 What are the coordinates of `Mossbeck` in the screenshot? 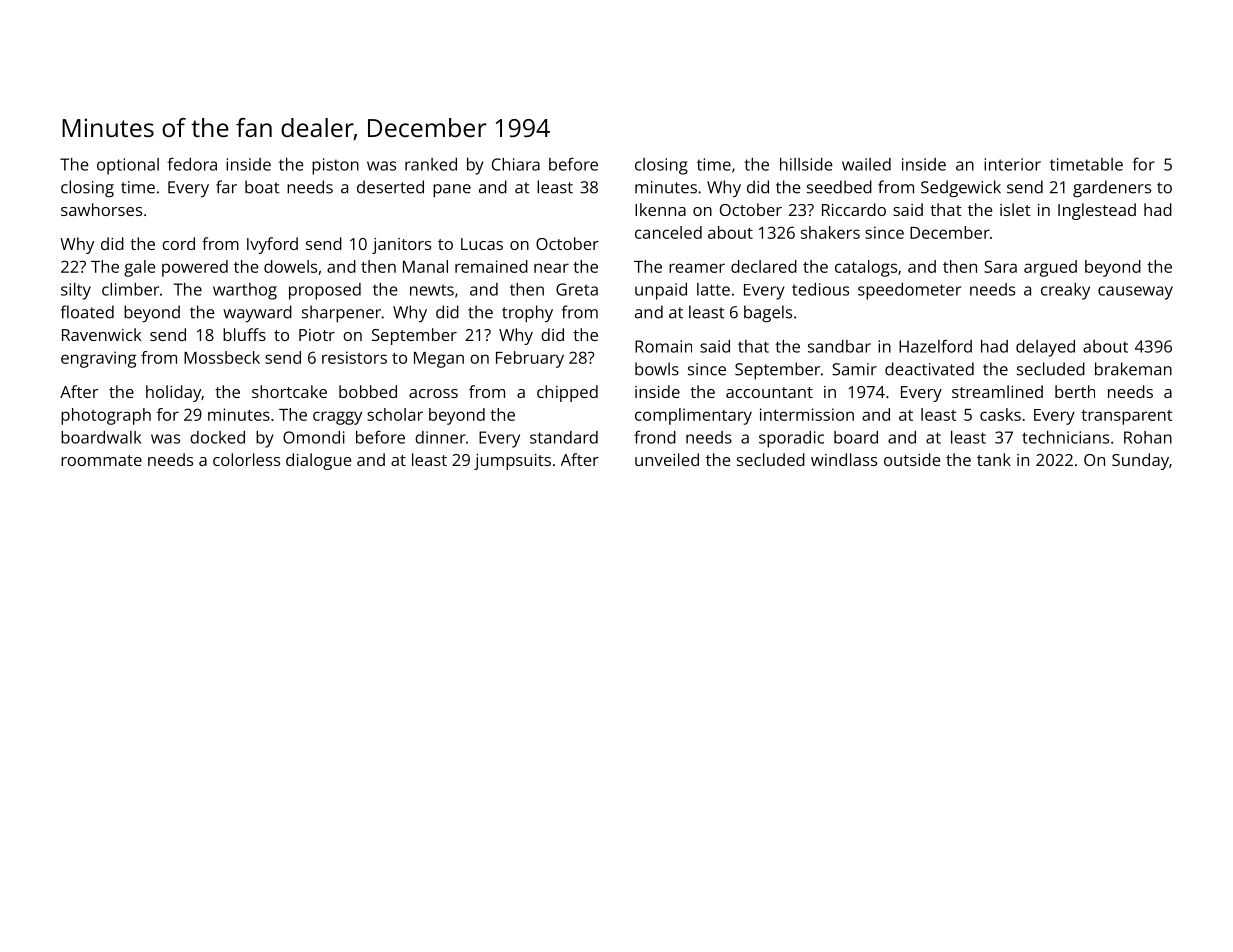 It's located at (222, 357).
